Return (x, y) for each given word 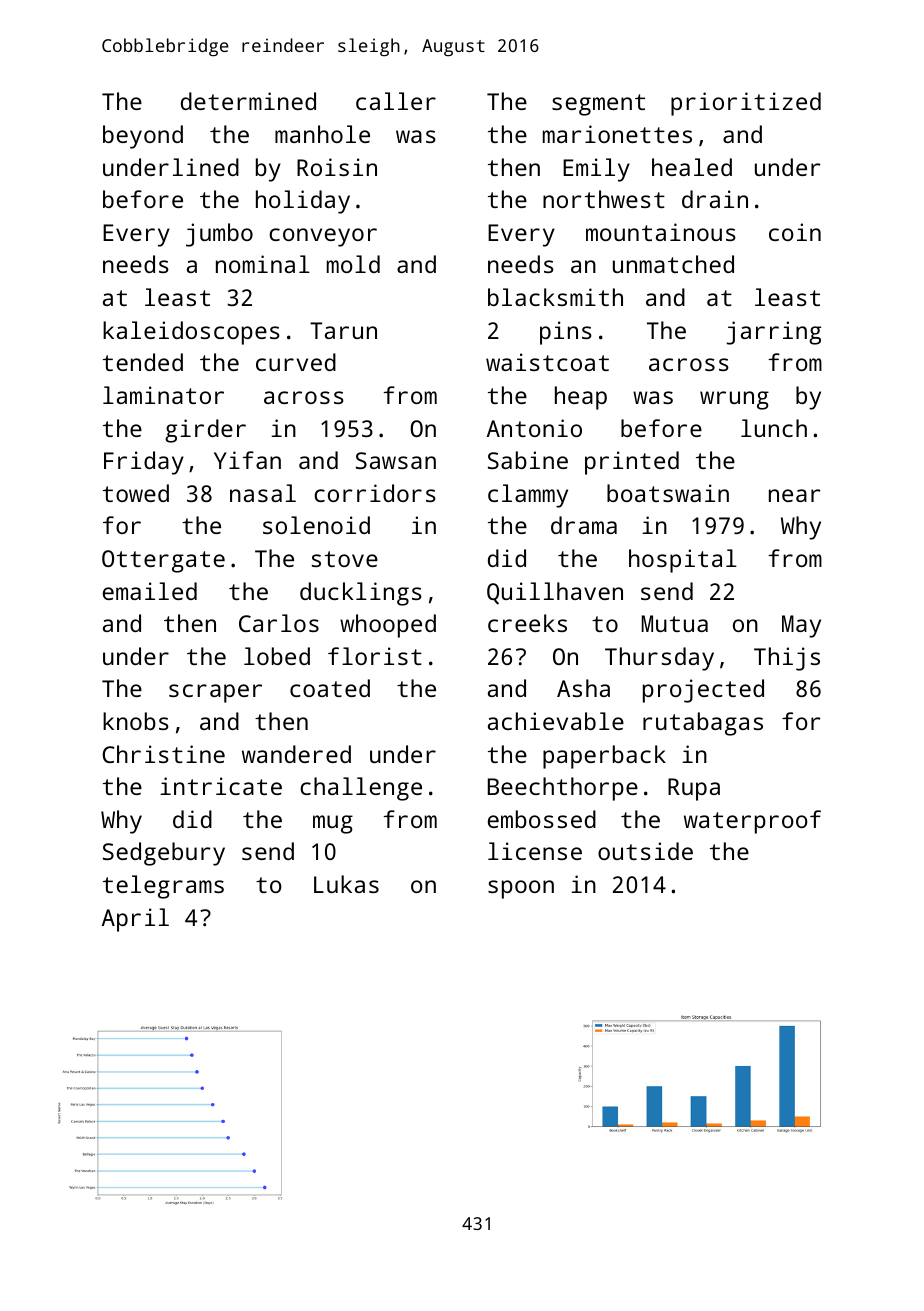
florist (375, 656)
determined (248, 101)
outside (645, 851)
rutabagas (703, 724)
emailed (150, 591)
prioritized (746, 104)
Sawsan (396, 460)
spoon (521, 889)
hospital (683, 561)
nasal (263, 493)
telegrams (163, 887)
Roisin (337, 167)
